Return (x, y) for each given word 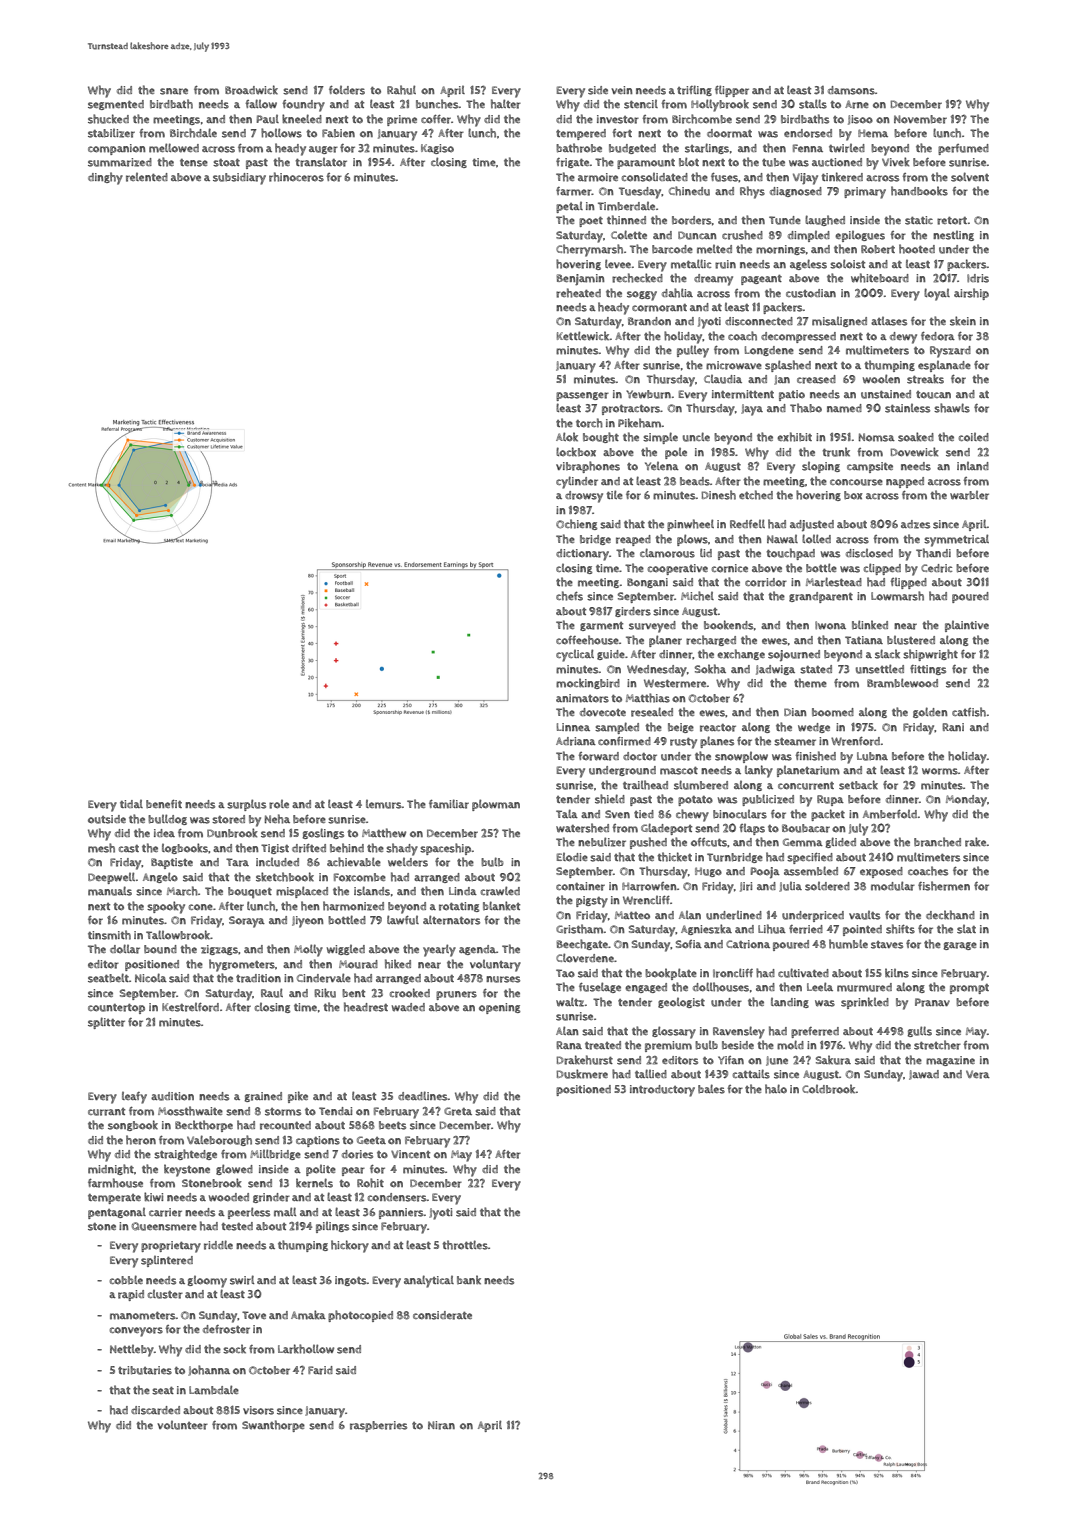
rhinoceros (296, 177)
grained (263, 1097)
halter (506, 104)
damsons (851, 90)
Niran (441, 1425)
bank (469, 1280)
